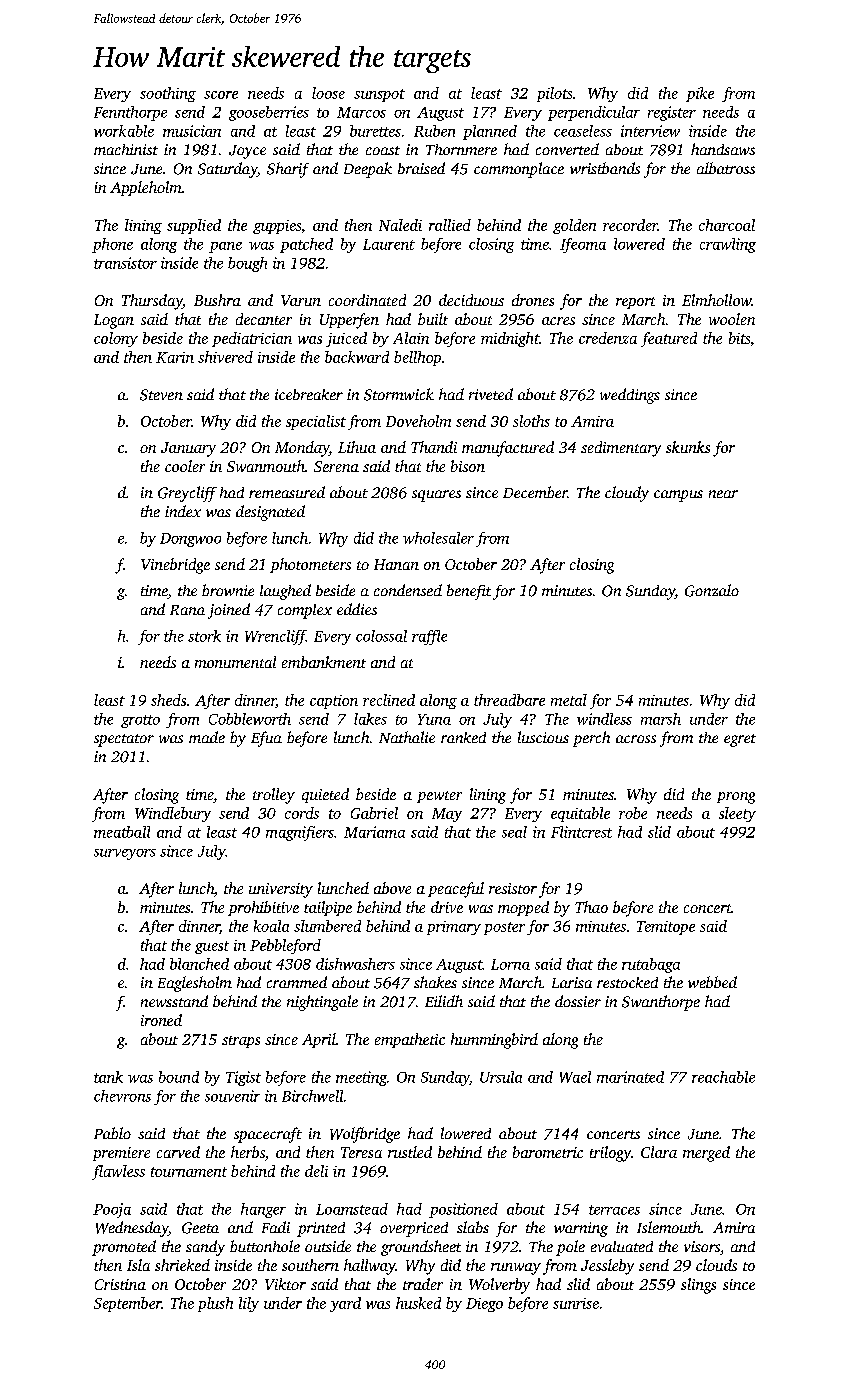 The height and width of the screenshot is (1400, 849). Describe the element at coordinates (627, 982) in the screenshot. I see `restocked` at that location.
